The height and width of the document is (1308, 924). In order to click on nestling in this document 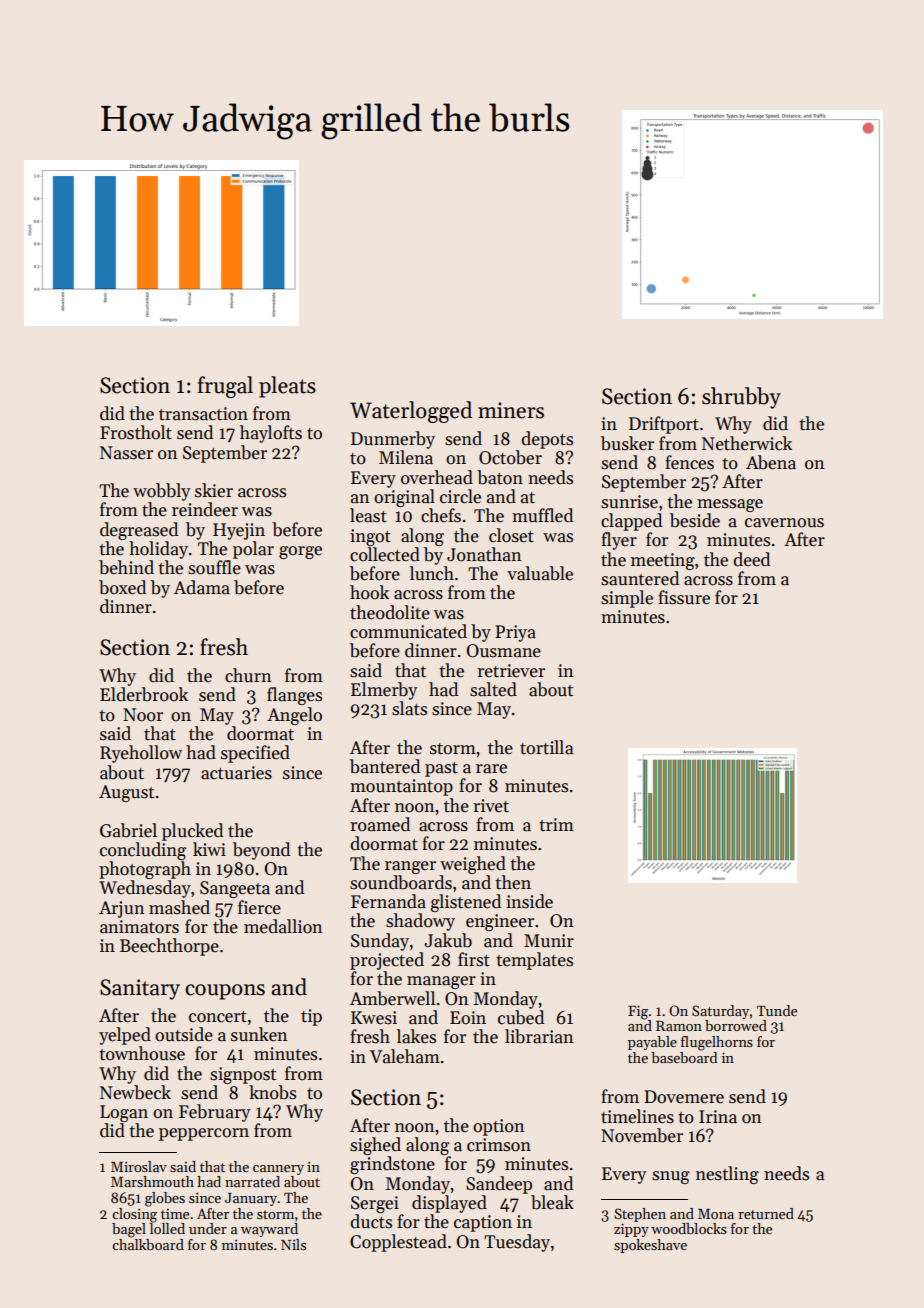, I will do `click(727, 1175)`.
